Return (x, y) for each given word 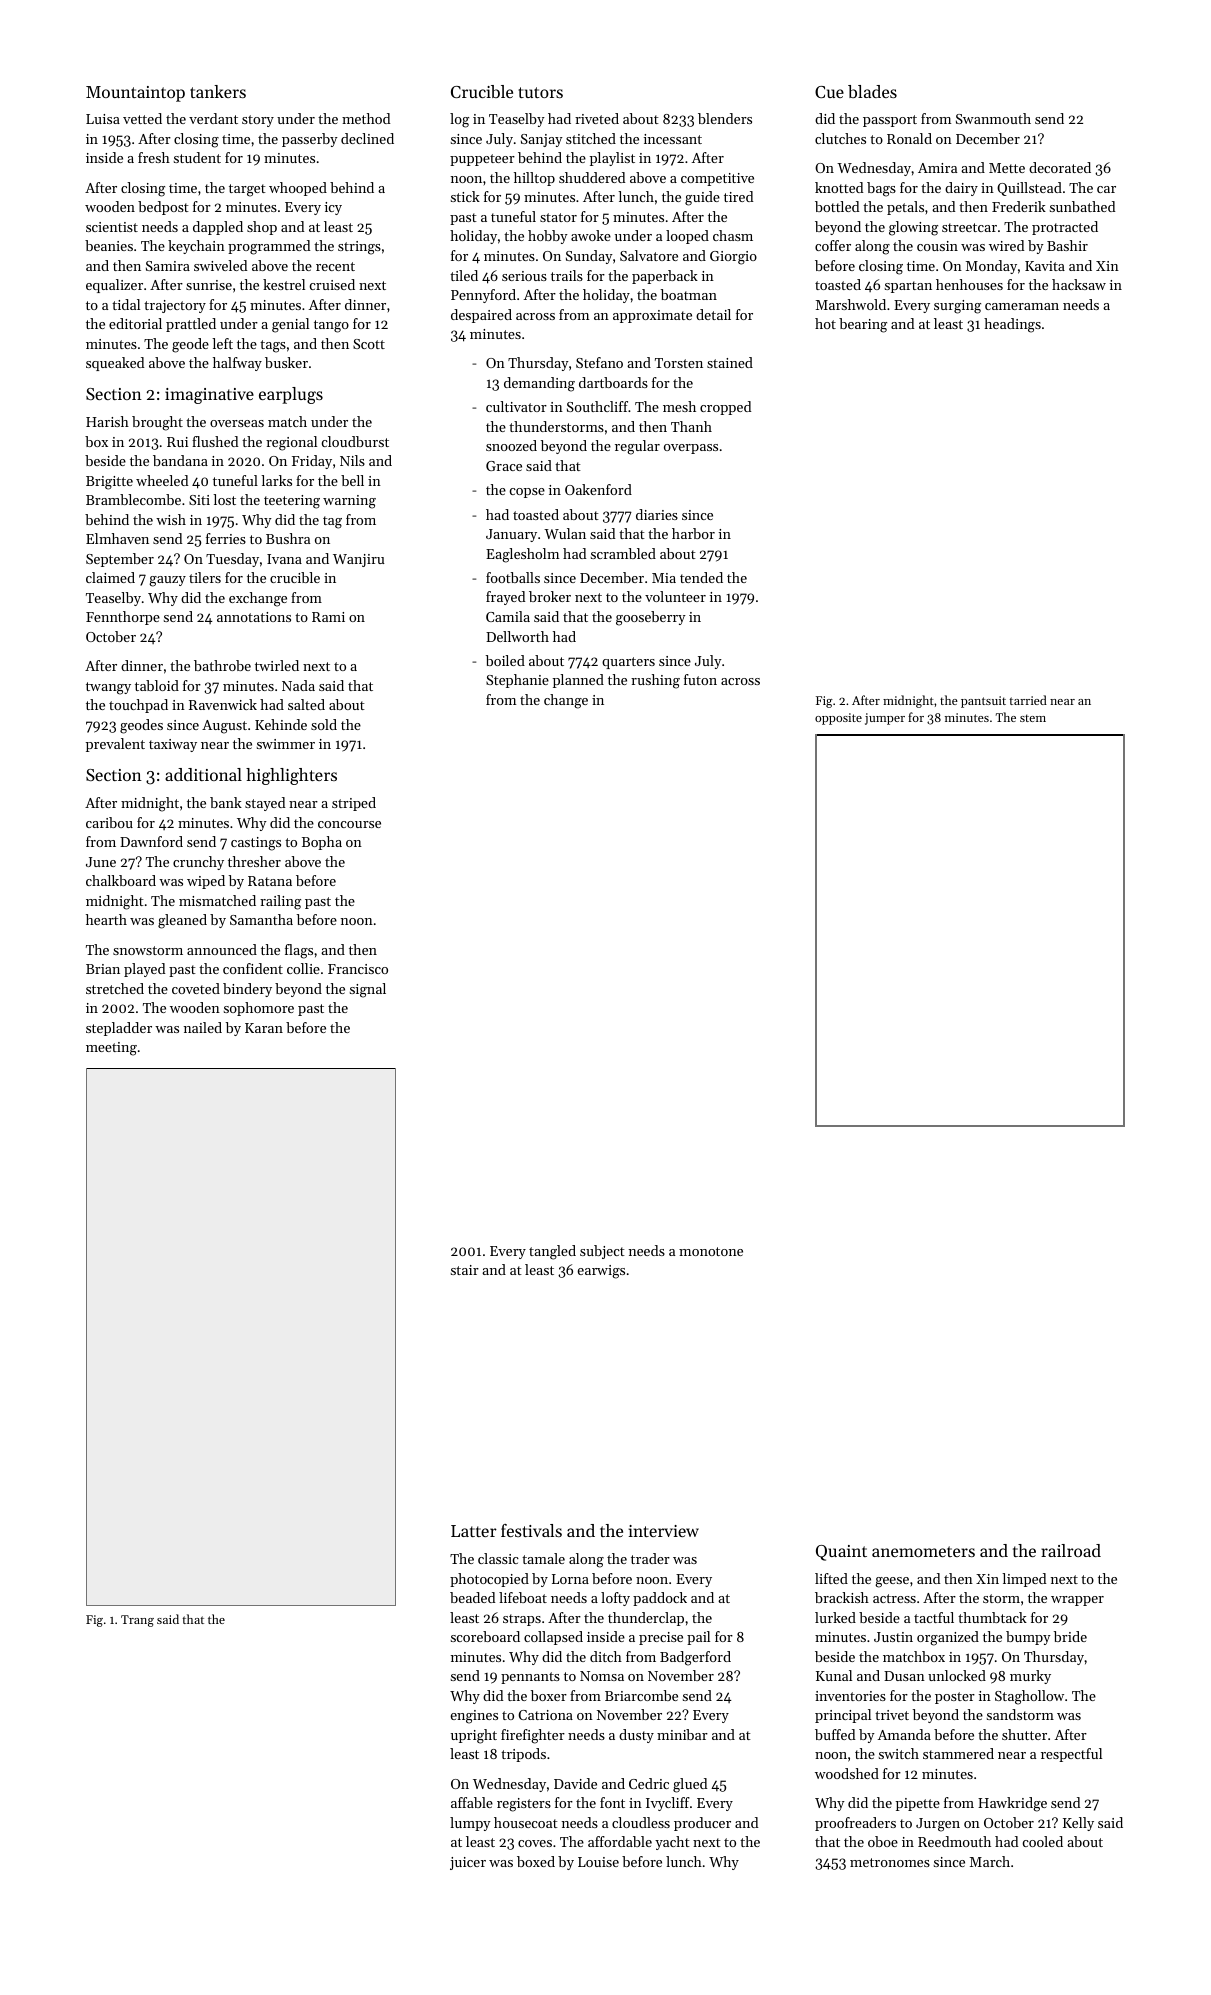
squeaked (115, 364)
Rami (328, 617)
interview (663, 1531)
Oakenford (598, 489)
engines (474, 1717)
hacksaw (1079, 284)
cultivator (516, 406)
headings (1012, 325)
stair (465, 1270)
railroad (1071, 1550)
